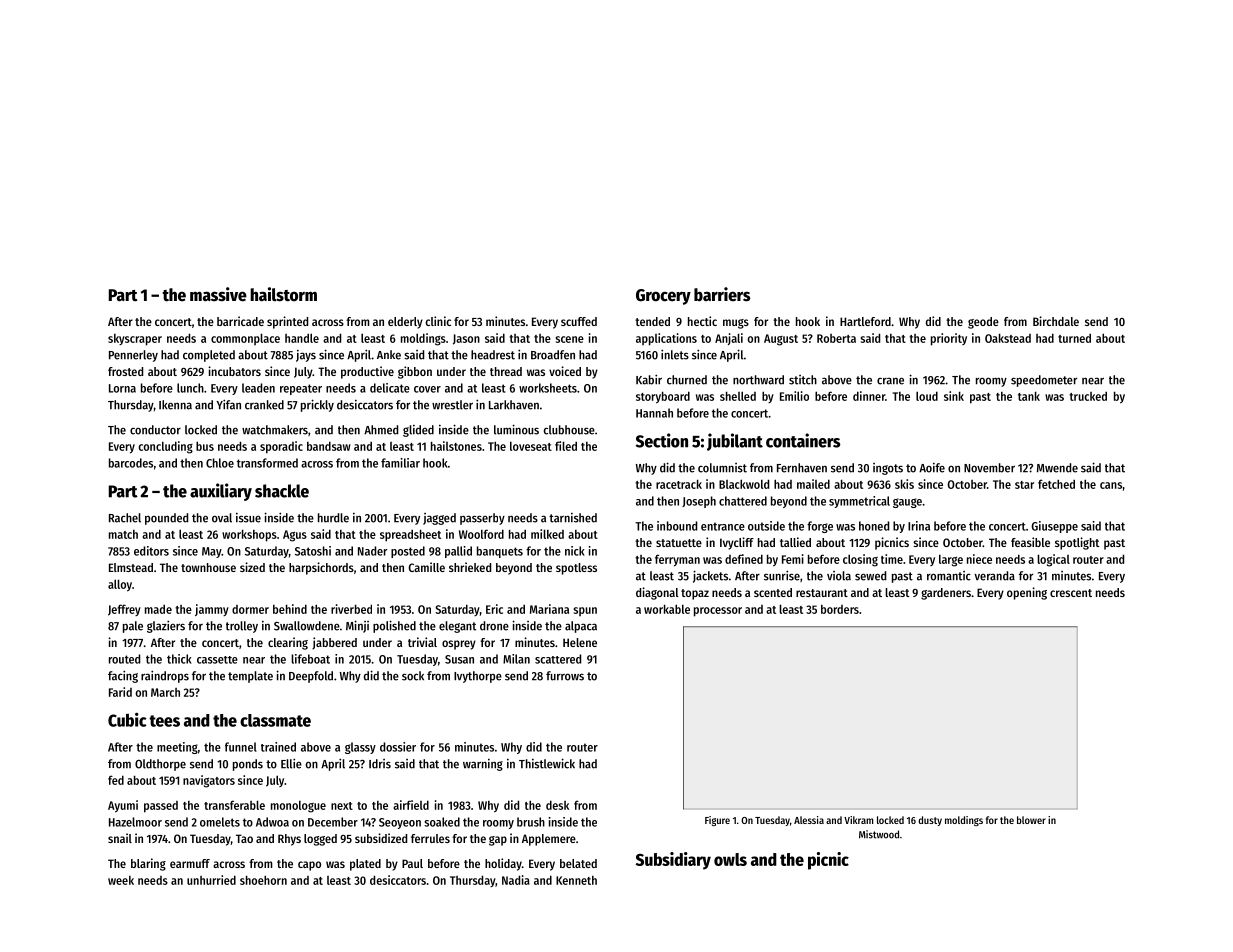 This screenshot has height=952, width=1233. What do you see at coordinates (930, 821) in the screenshot?
I see `dusty` at bounding box center [930, 821].
